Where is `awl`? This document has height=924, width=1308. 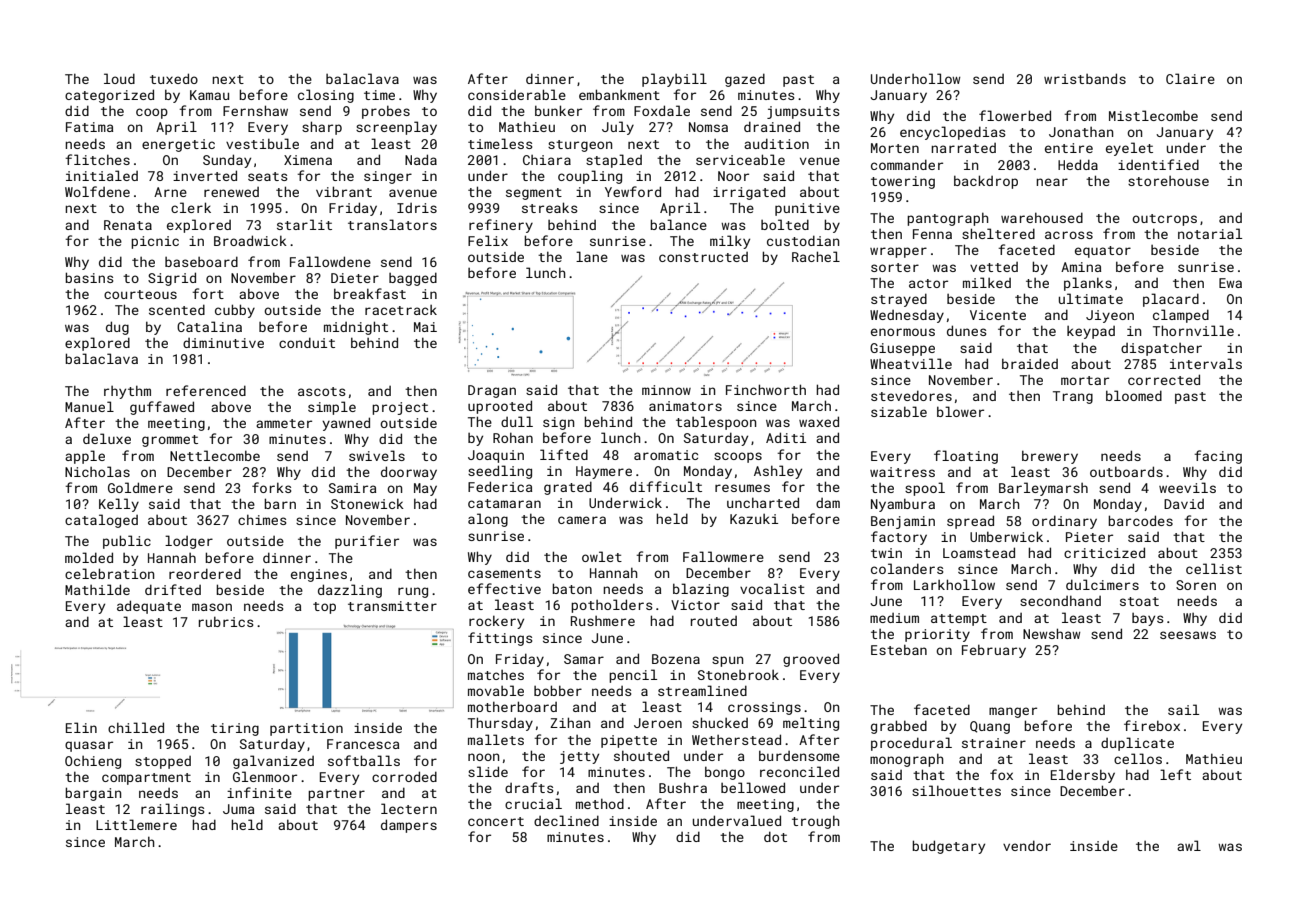 awl is located at coordinates (1189, 845).
